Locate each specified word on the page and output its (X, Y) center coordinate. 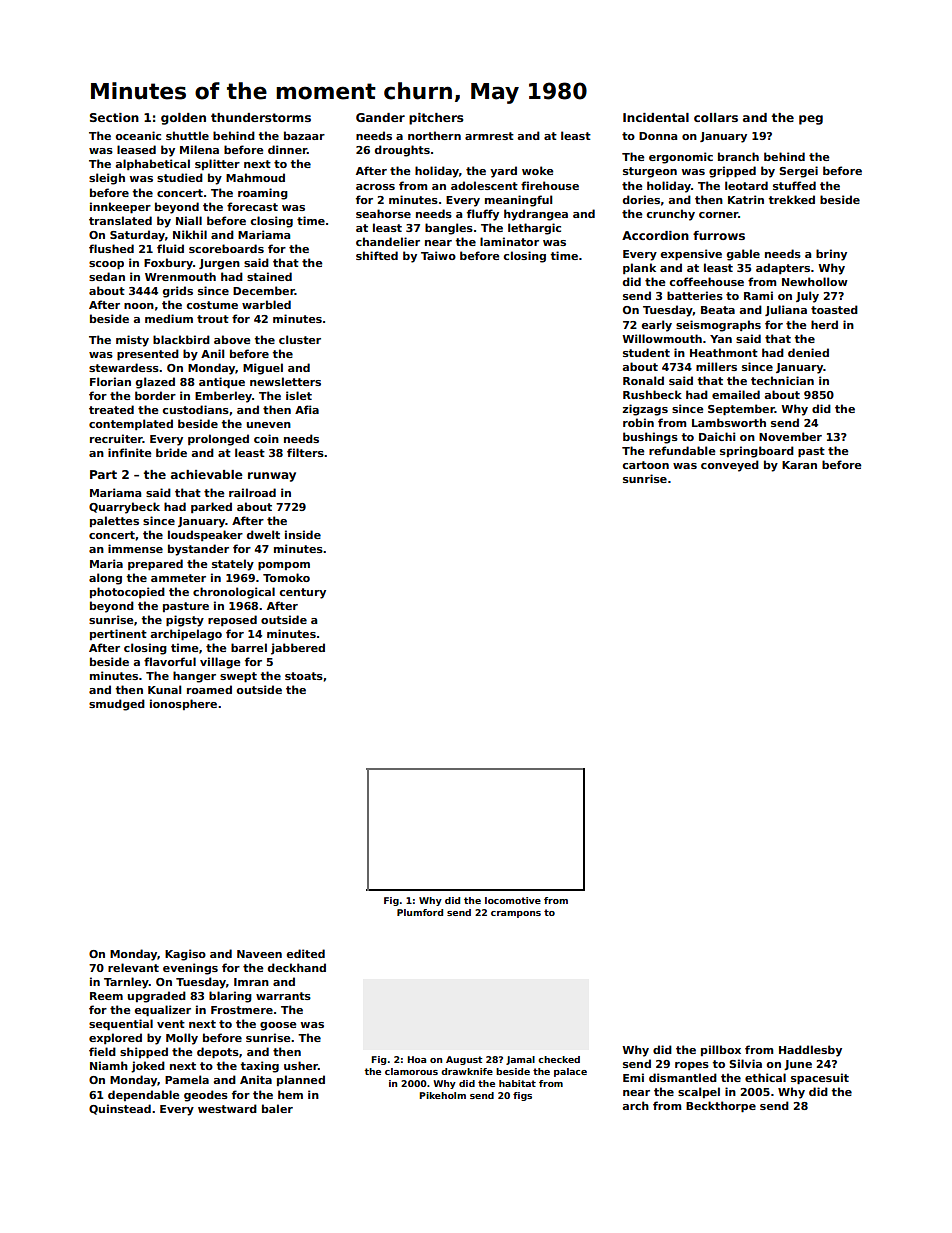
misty (132, 341)
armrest (489, 136)
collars (716, 117)
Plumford (420, 912)
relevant (133, 967)
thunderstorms (261, 117)
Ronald (643, 380)
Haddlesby (810, 1051)
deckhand (297, 967)
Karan (799, 465)
